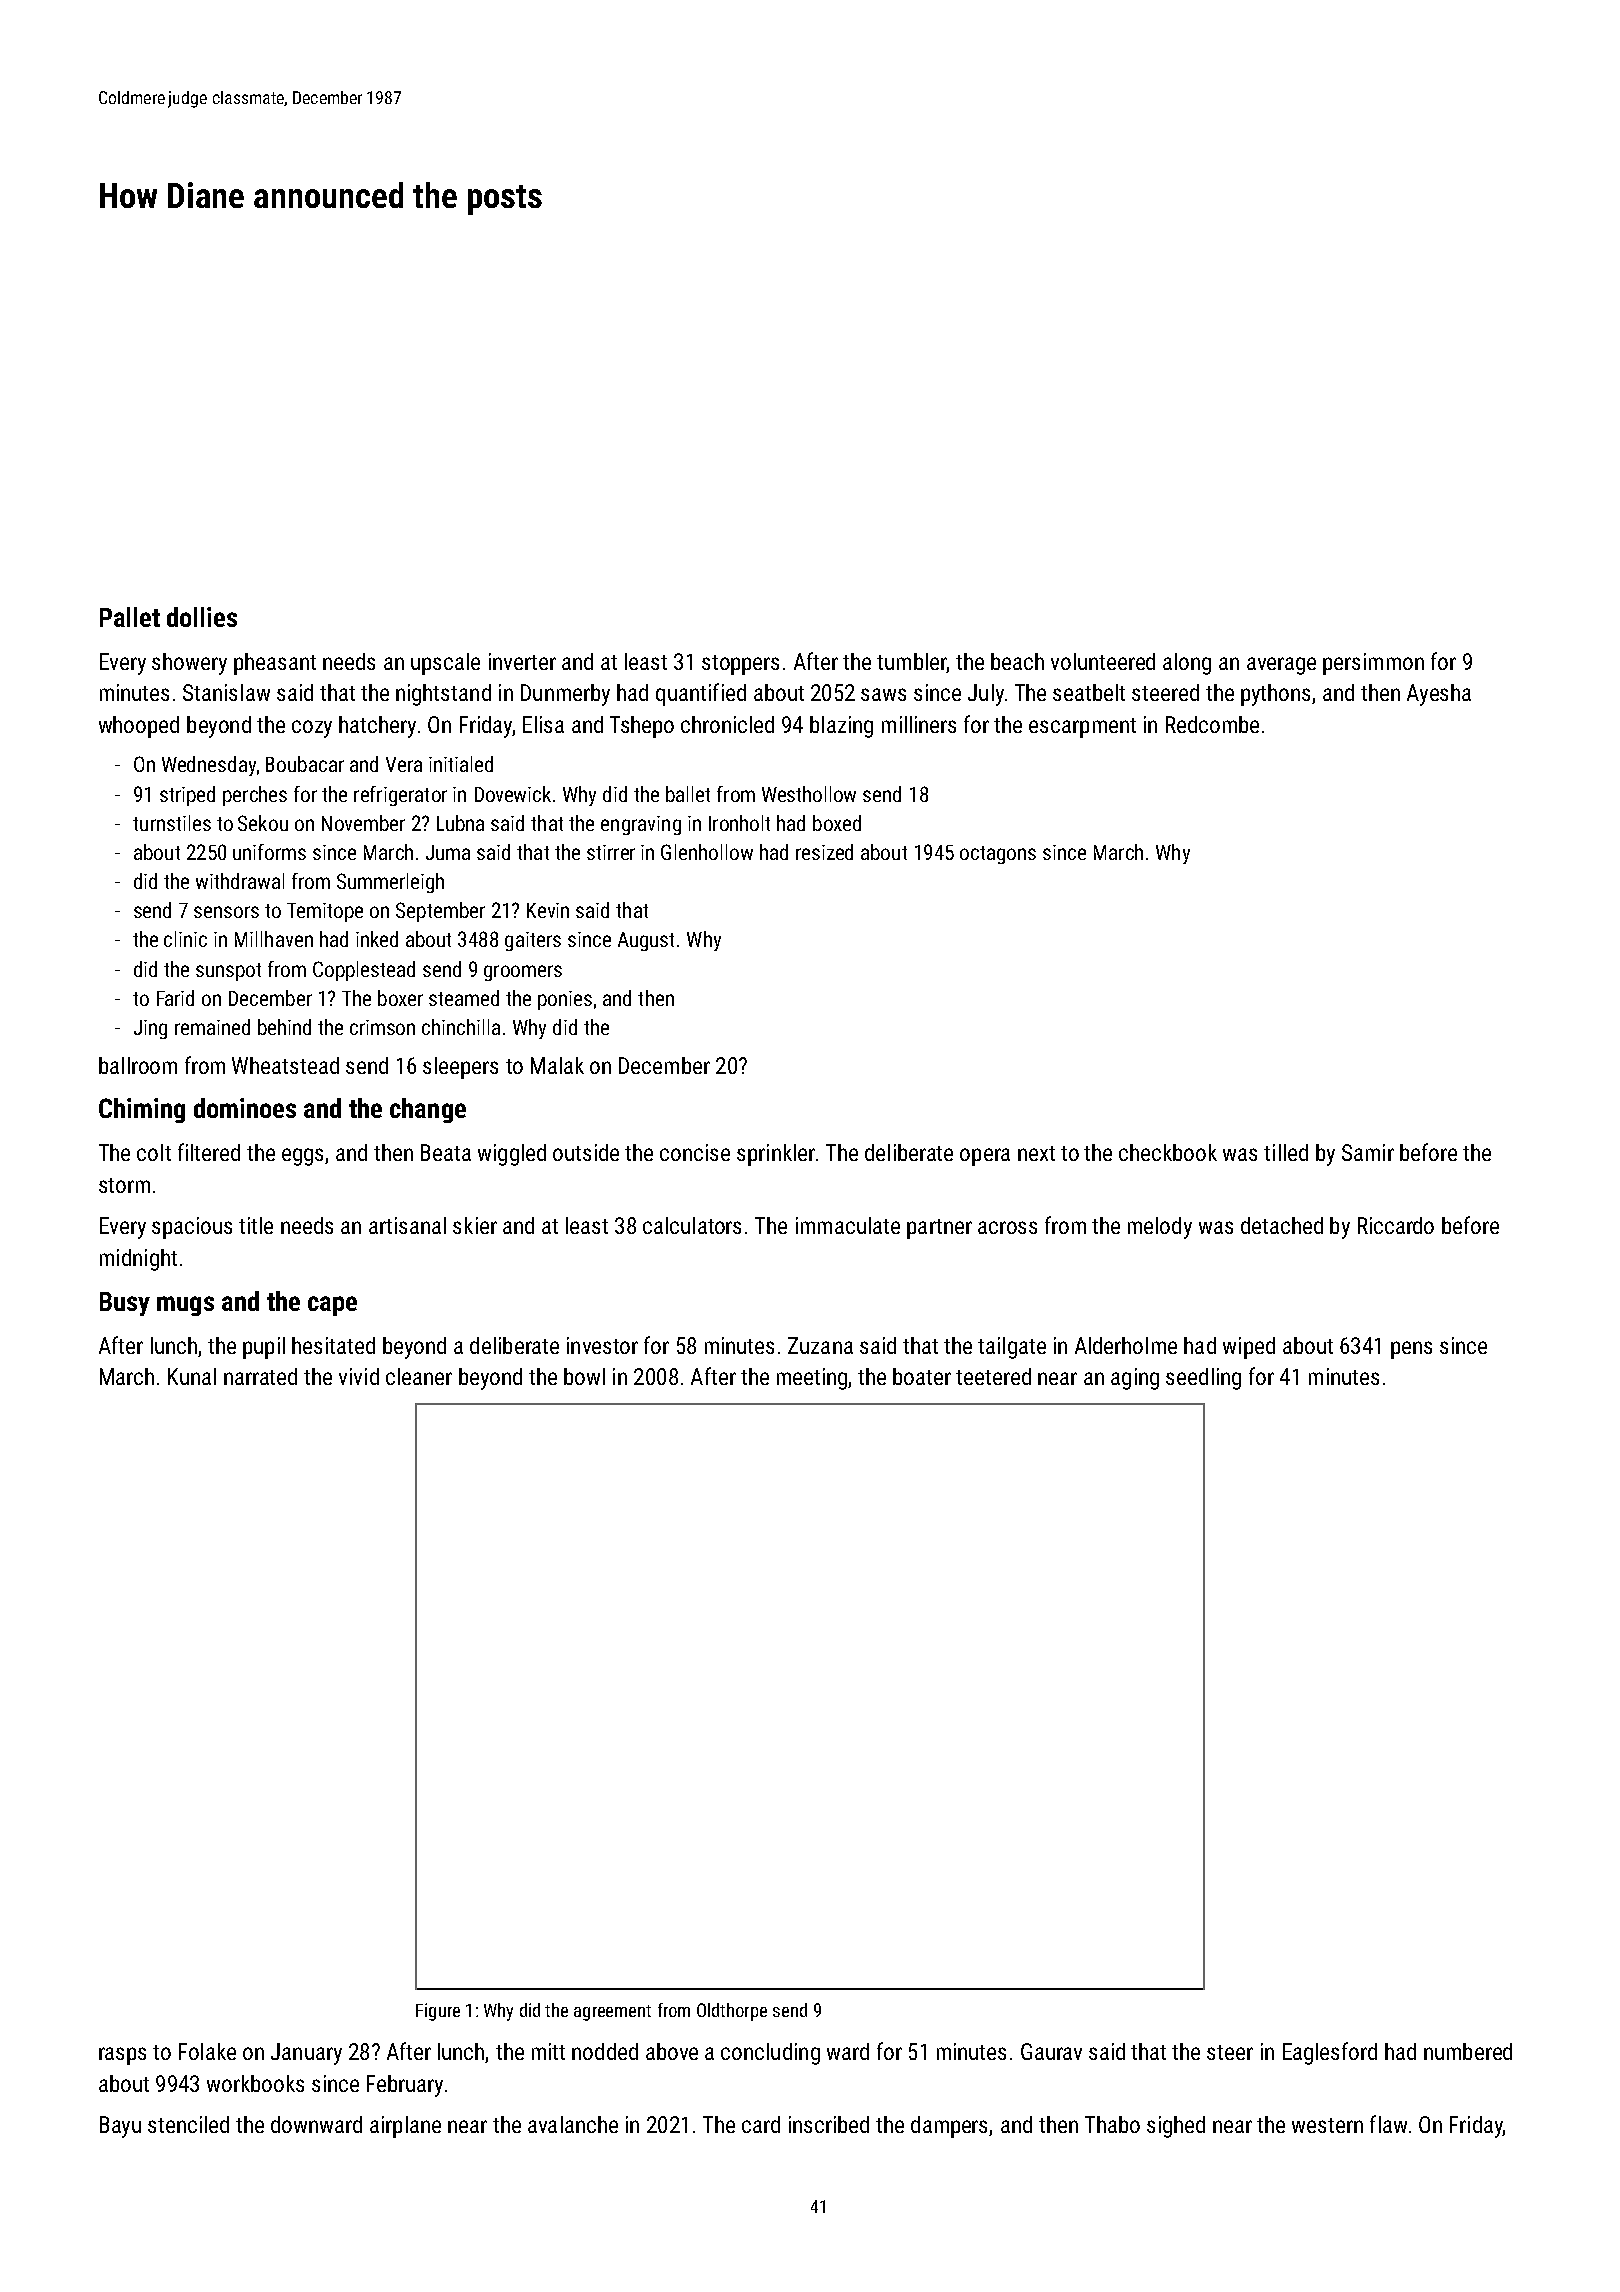 Image resolution: width=1620 pixels, height=2292 pixels. What do you see at coordinates (122, 2056) in the document?
I see `rasps` at bounding box center [122, 2056].
